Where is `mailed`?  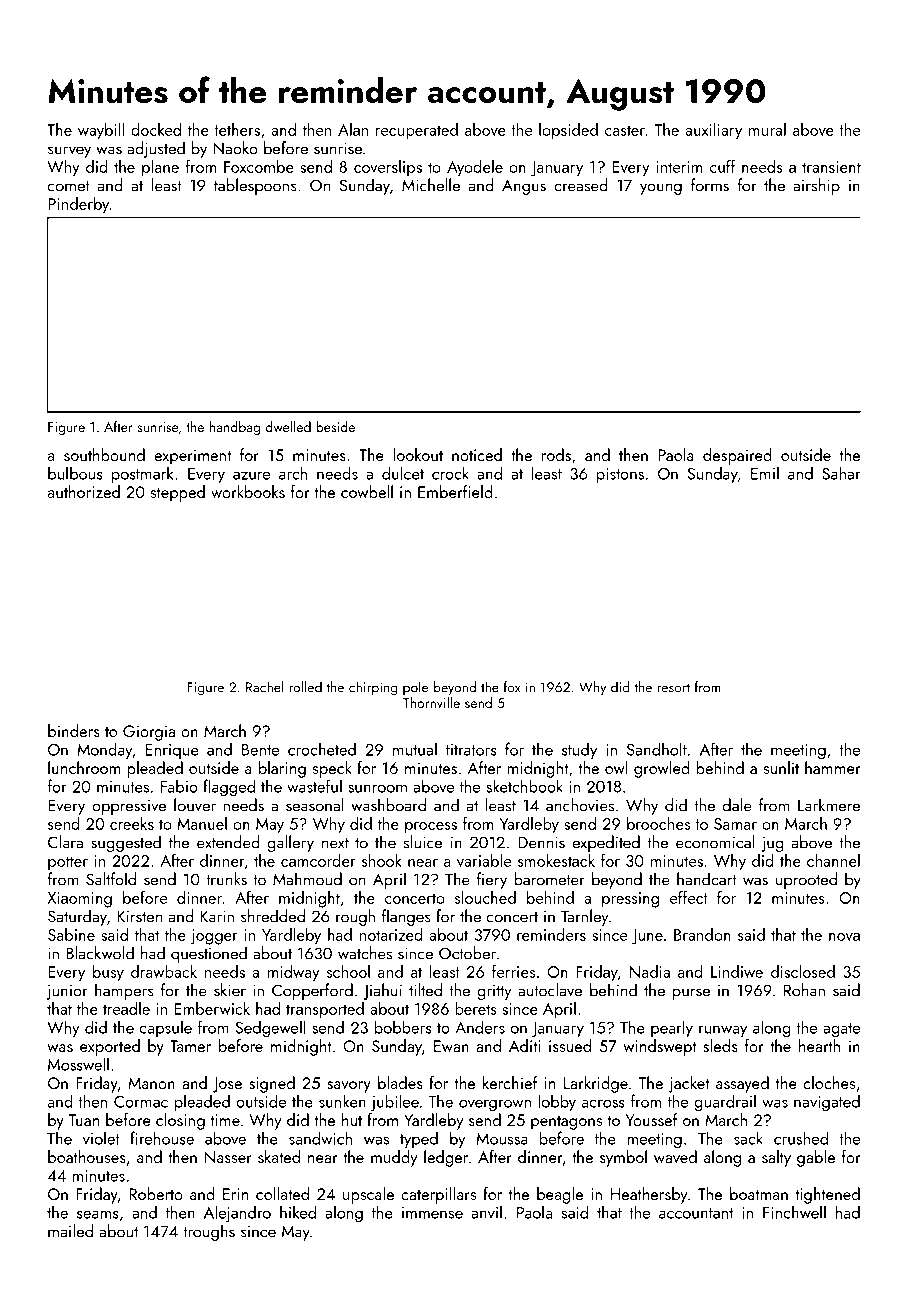 mailed is located at coordinates (70, 1231).
